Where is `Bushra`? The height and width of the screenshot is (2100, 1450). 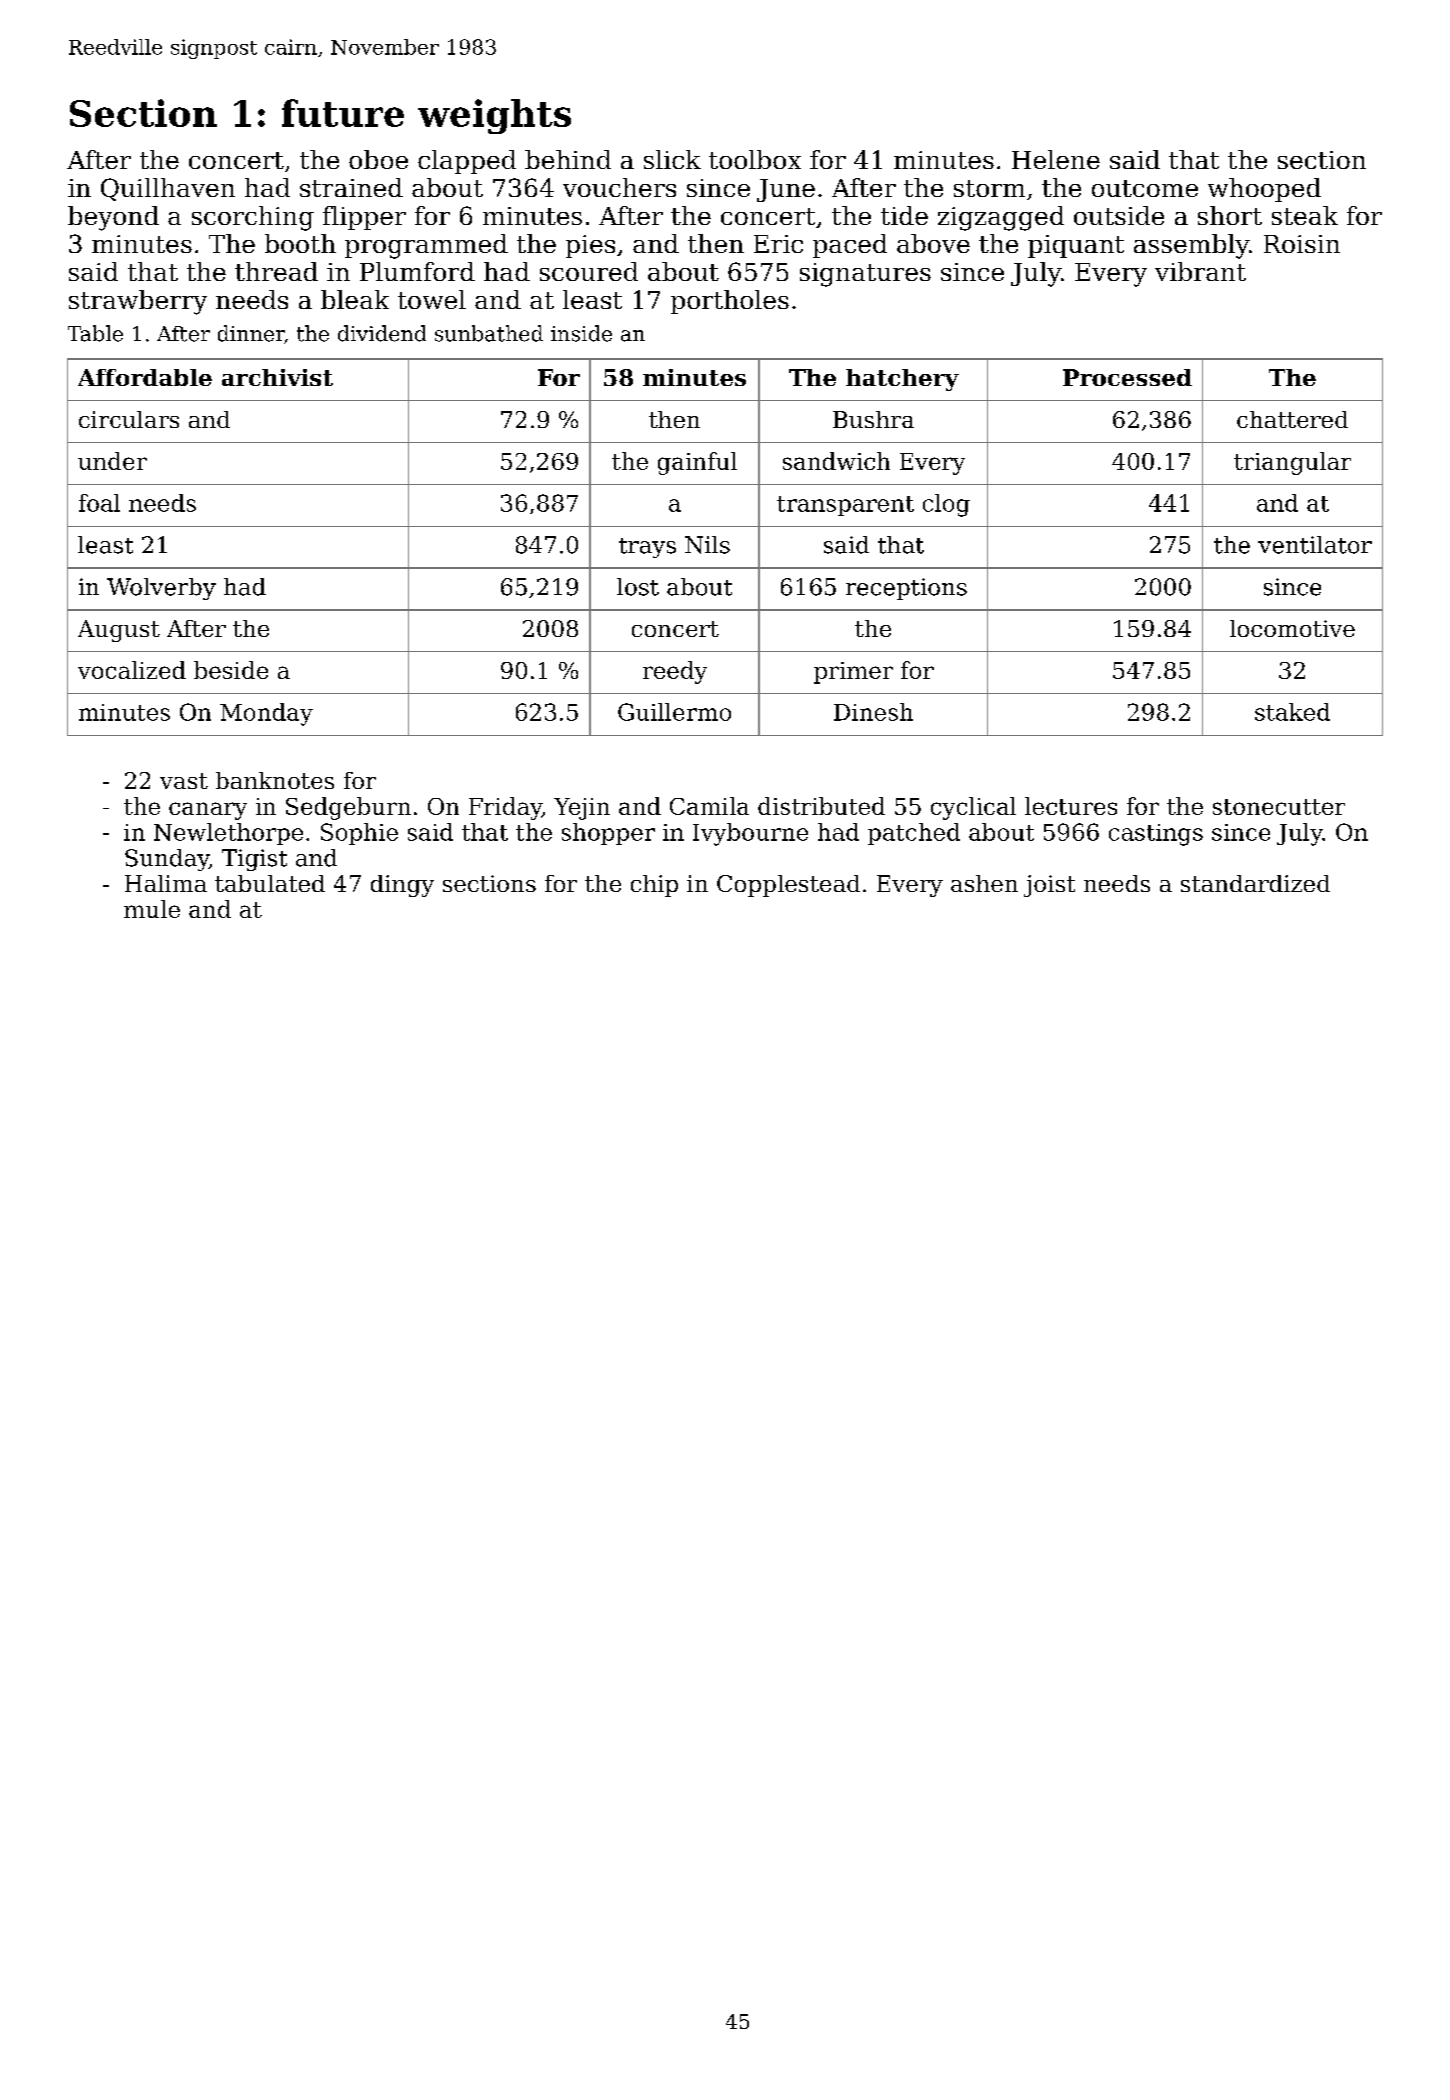
Bushra is located at coordinates (873, 419).
